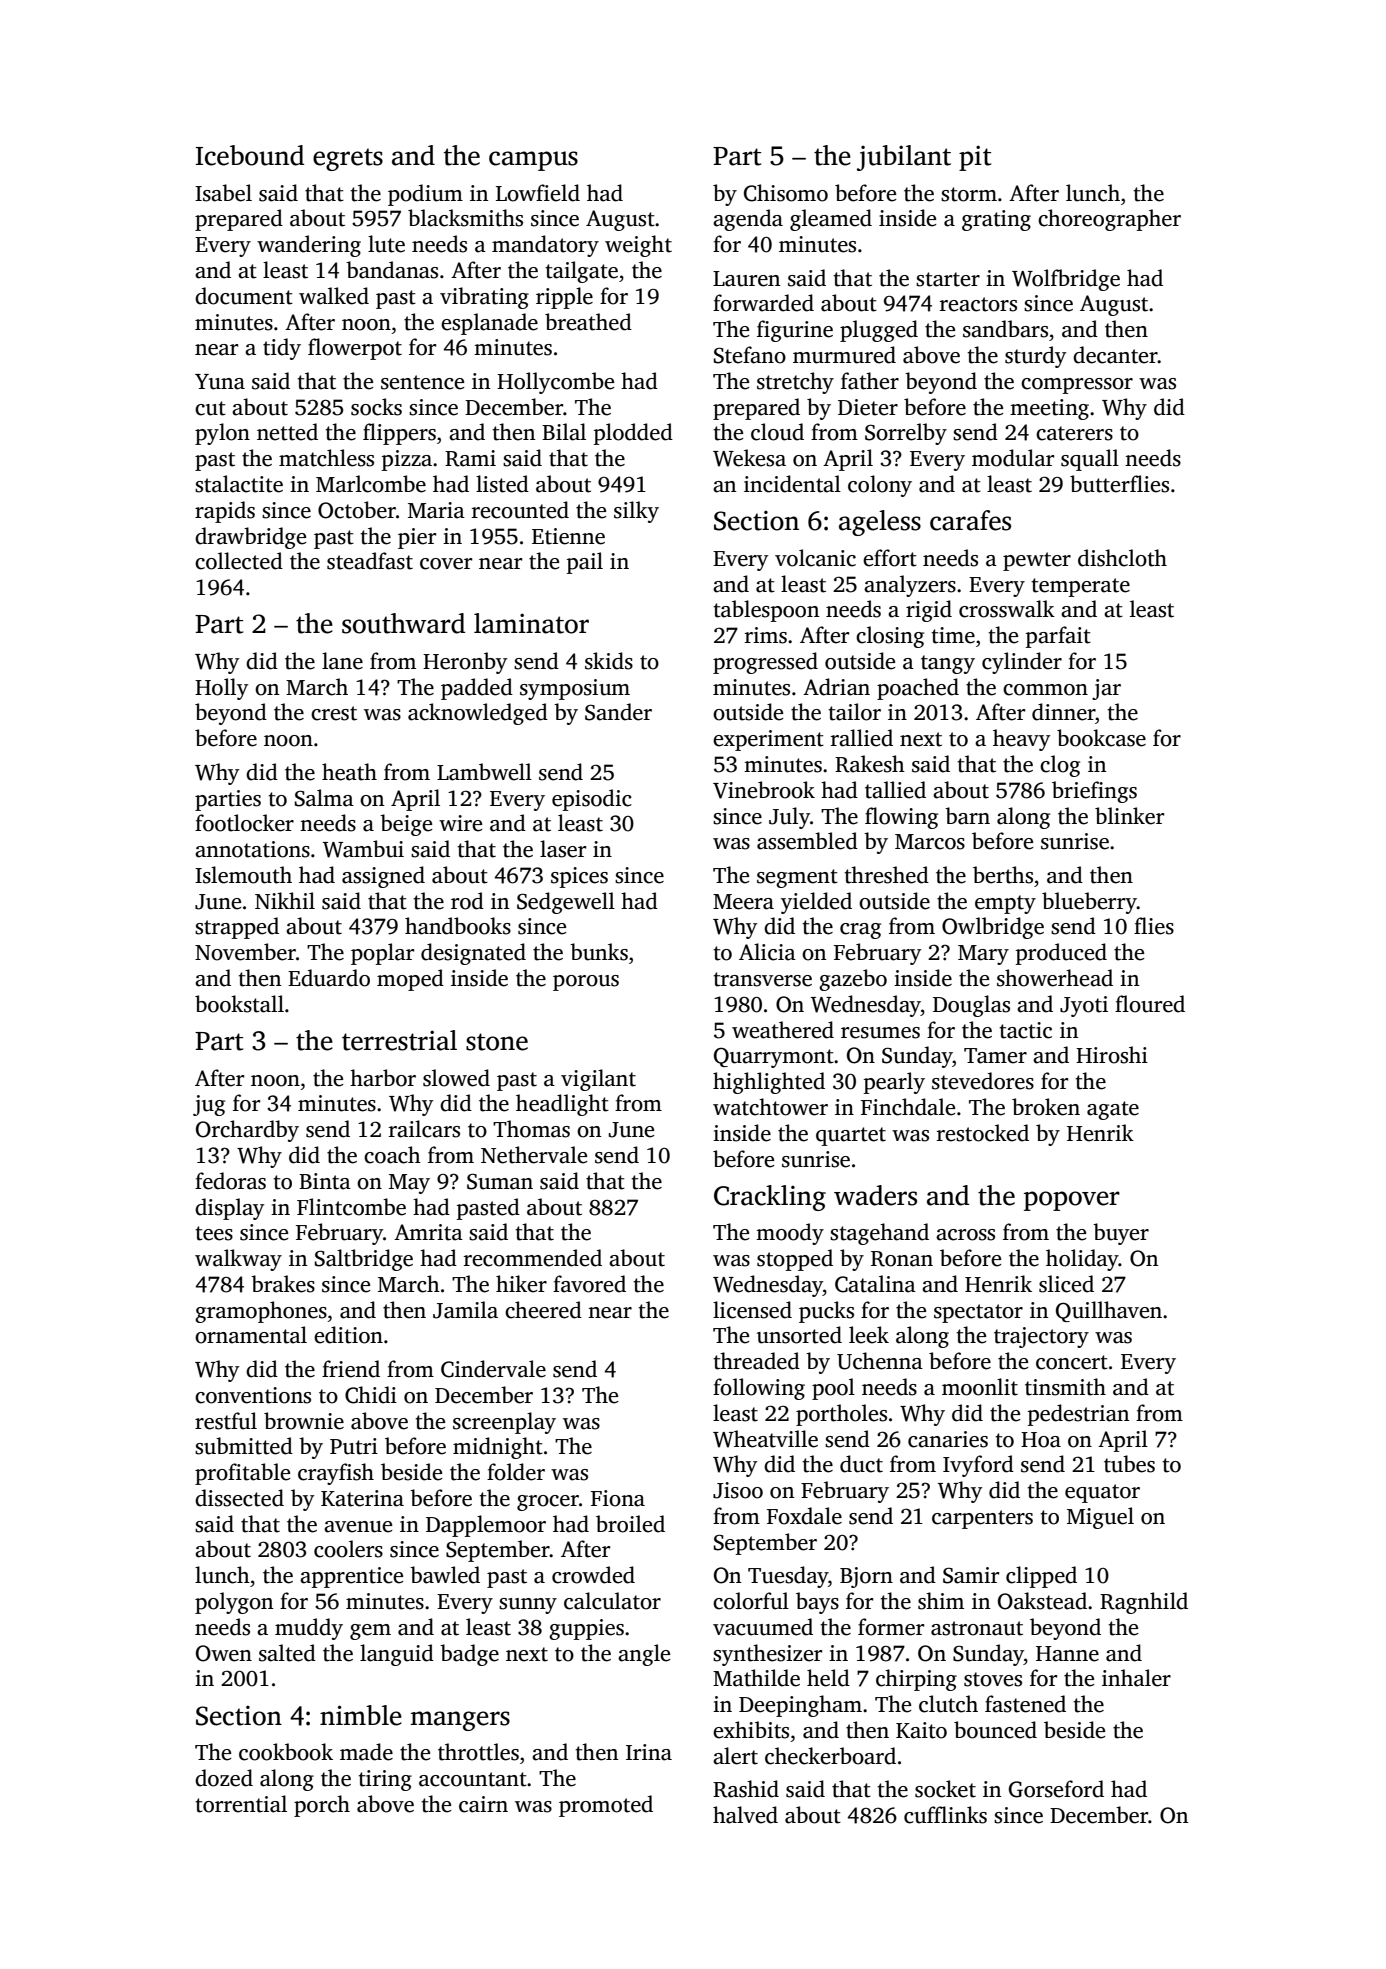  What do you see at coordinates (894, 1083) in the page?
I see `pearly` at bounding box center [894, 1083].
